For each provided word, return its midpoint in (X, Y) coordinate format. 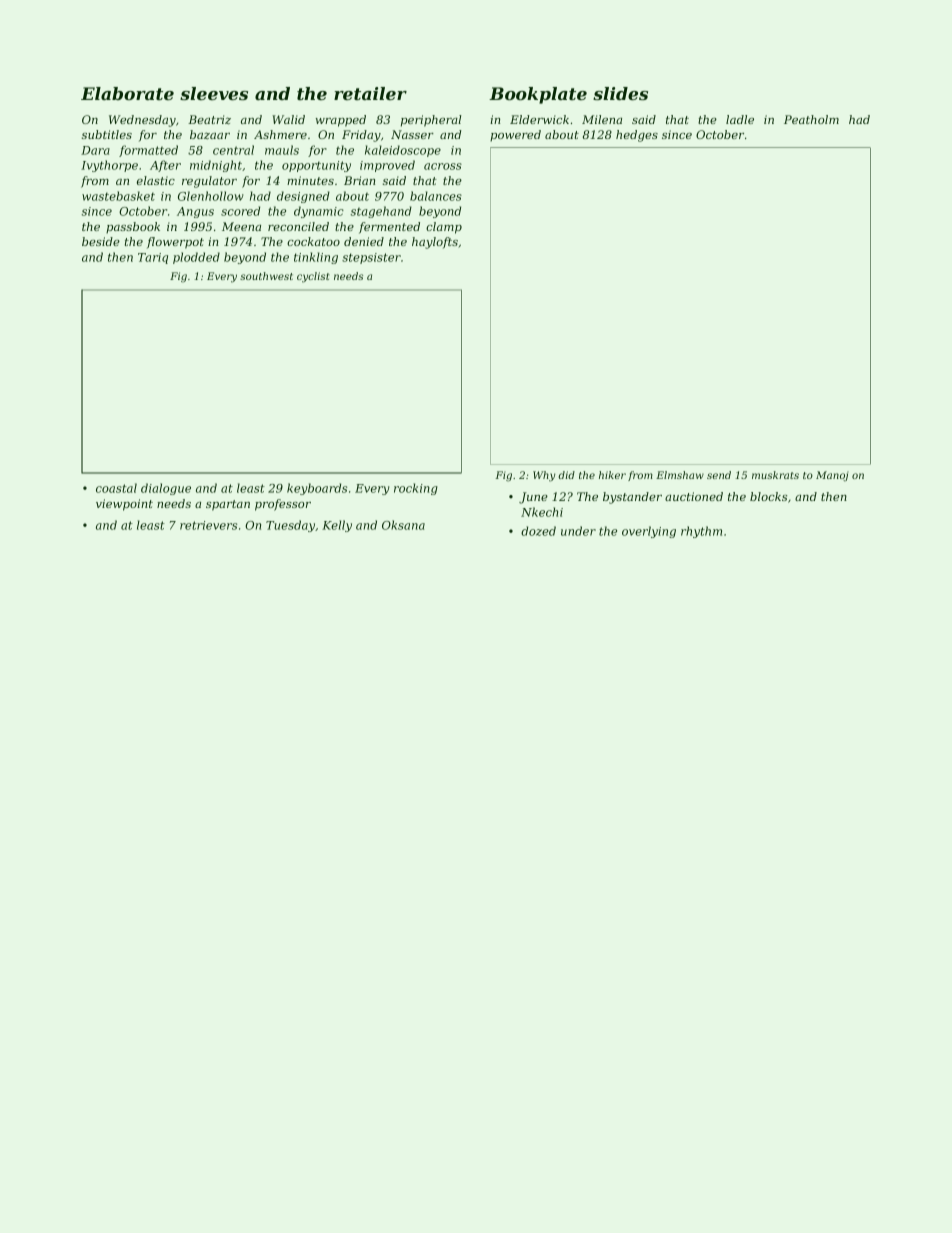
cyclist (313, 277)
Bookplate (538, 95)
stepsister (371, 258)
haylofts (435, 243)
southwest (266, 276)
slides (620, 93)
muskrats (775, 475)
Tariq (153, 258)
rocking (416, 489)
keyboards (317, 489)
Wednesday (142, 121)
